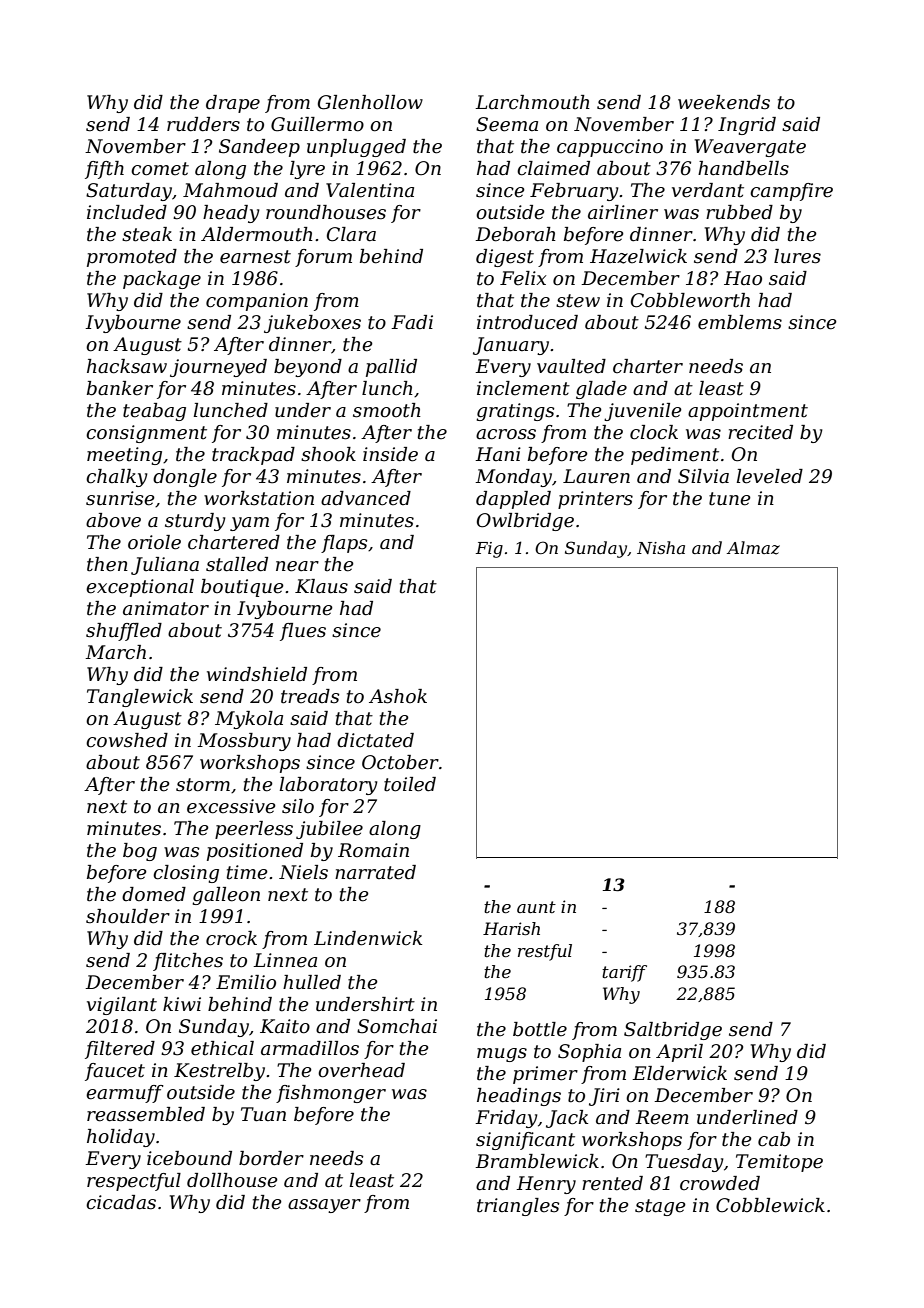 This page has width=924, height=1308. Describe the element at coordinates (660, 1207) in the page. I see `stage` at that location.
